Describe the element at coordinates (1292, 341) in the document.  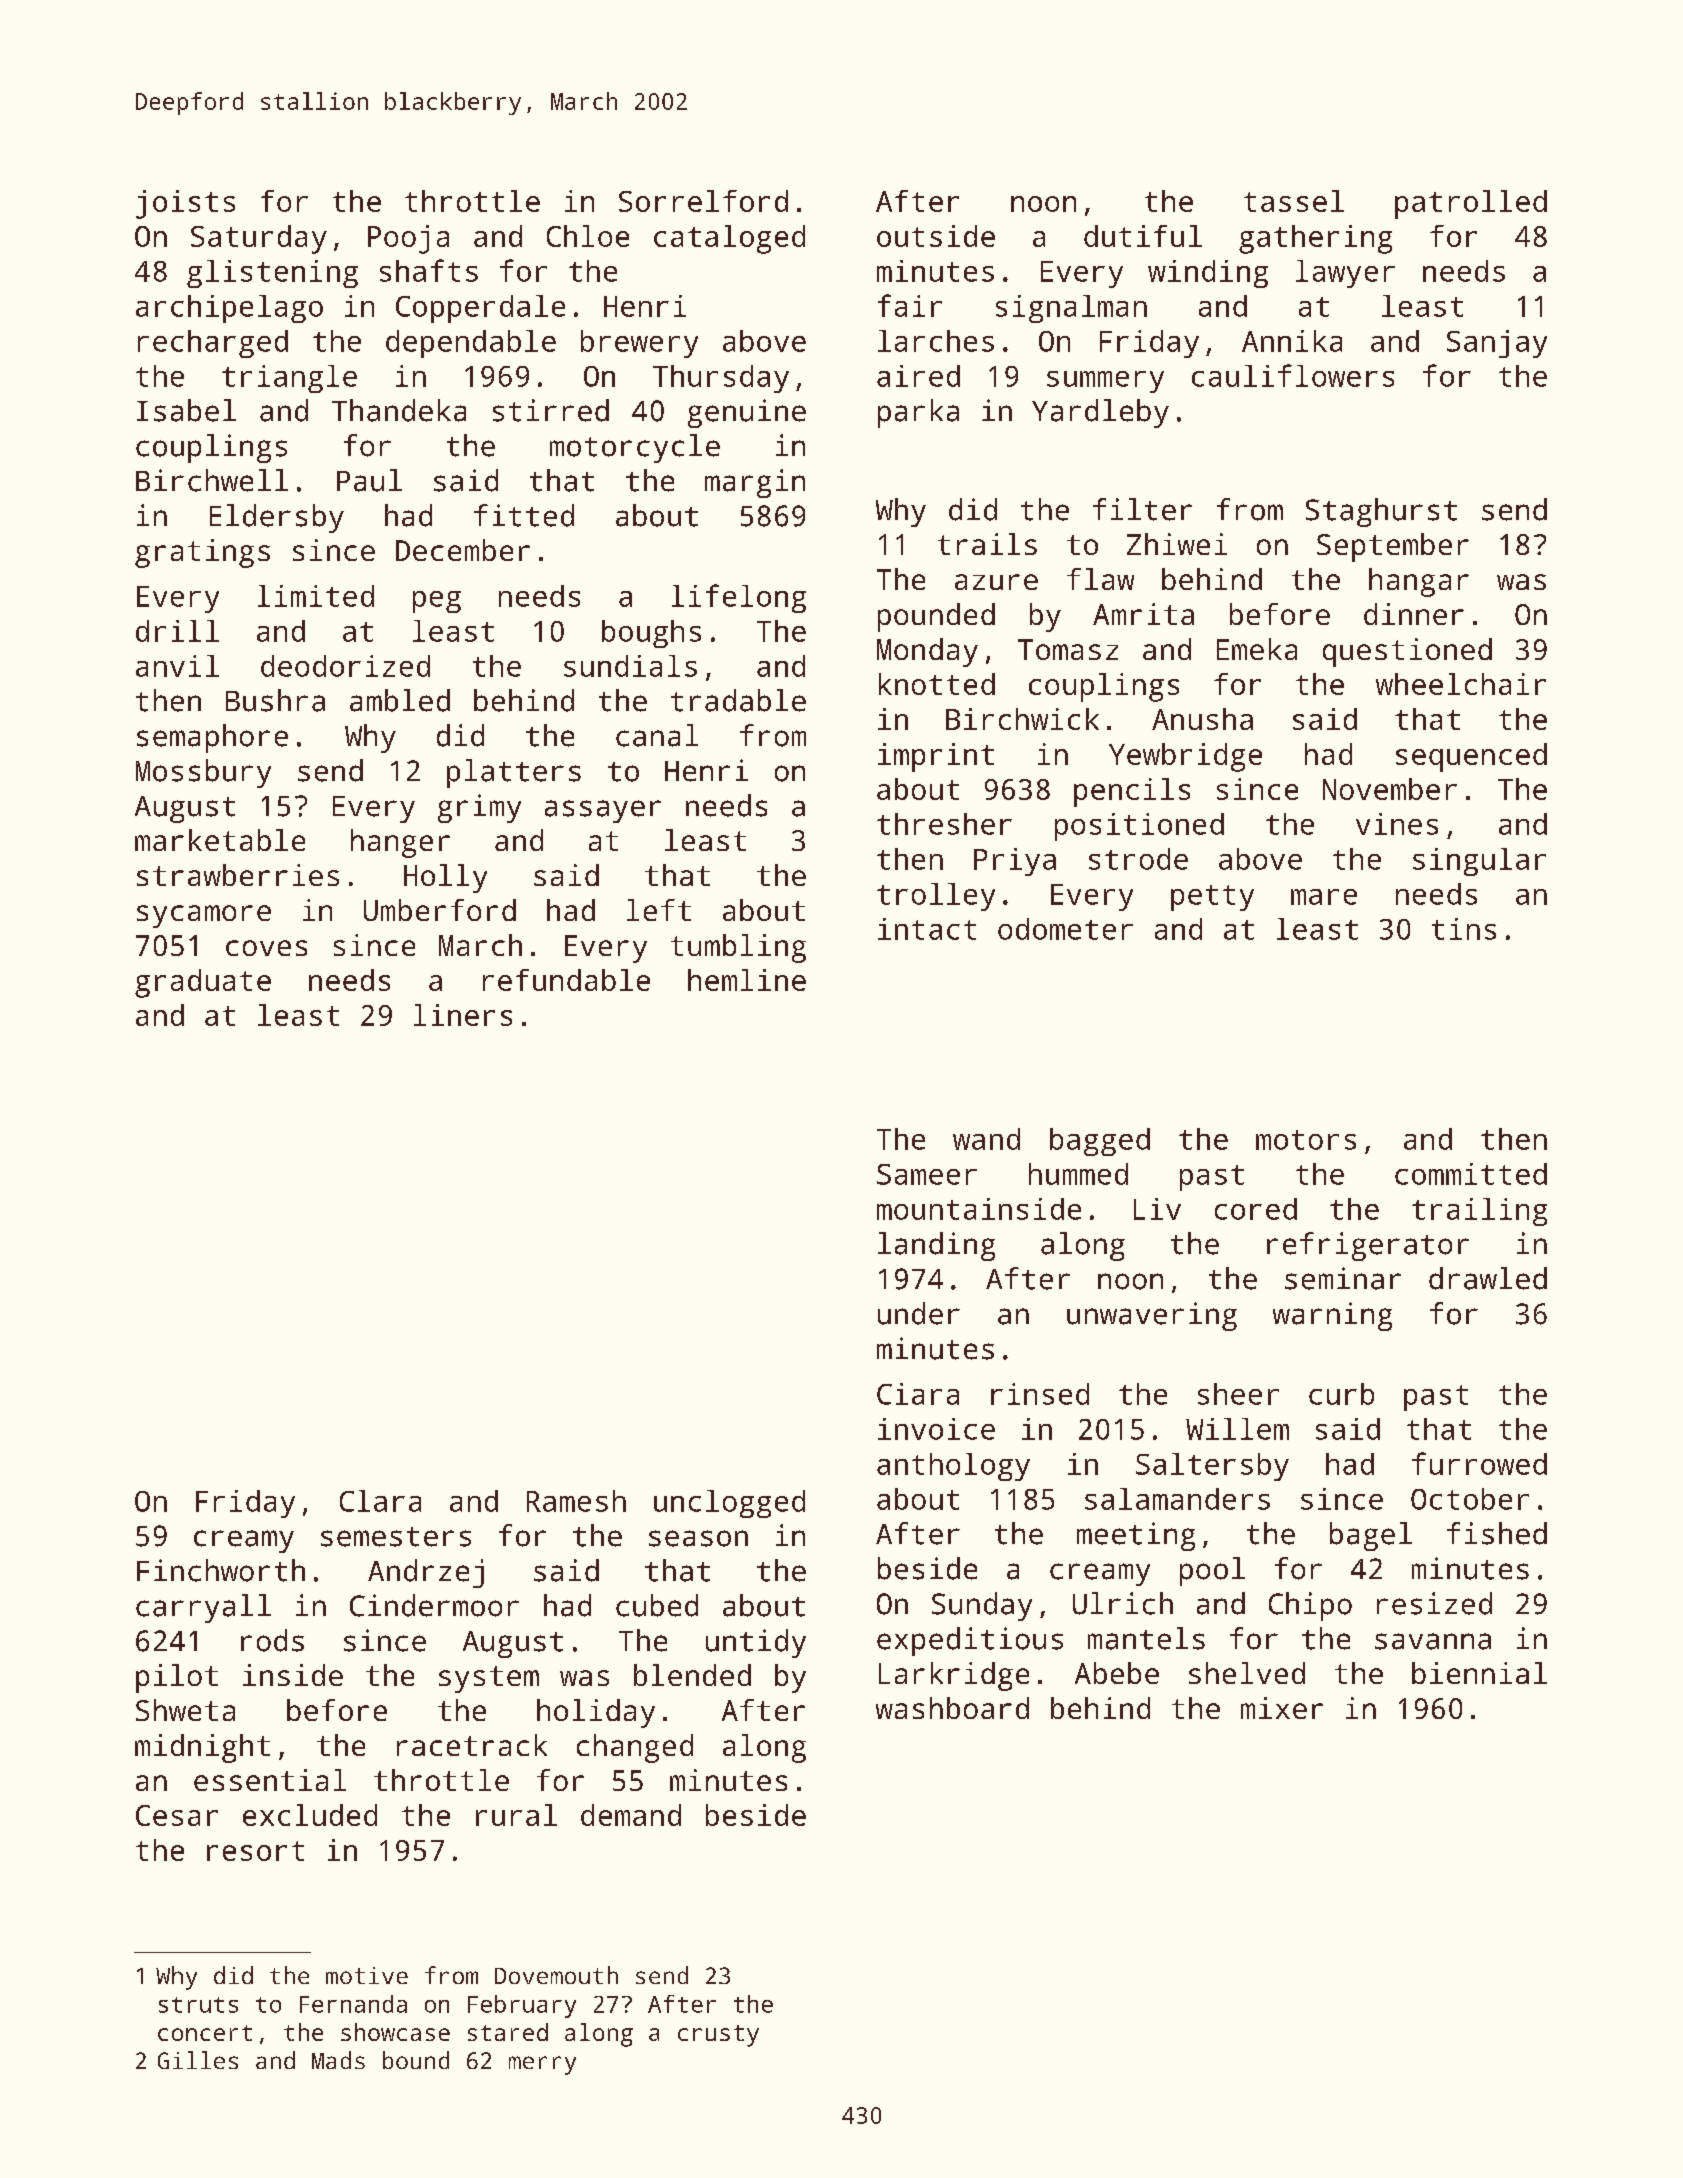
I see `Annika` at that location.
